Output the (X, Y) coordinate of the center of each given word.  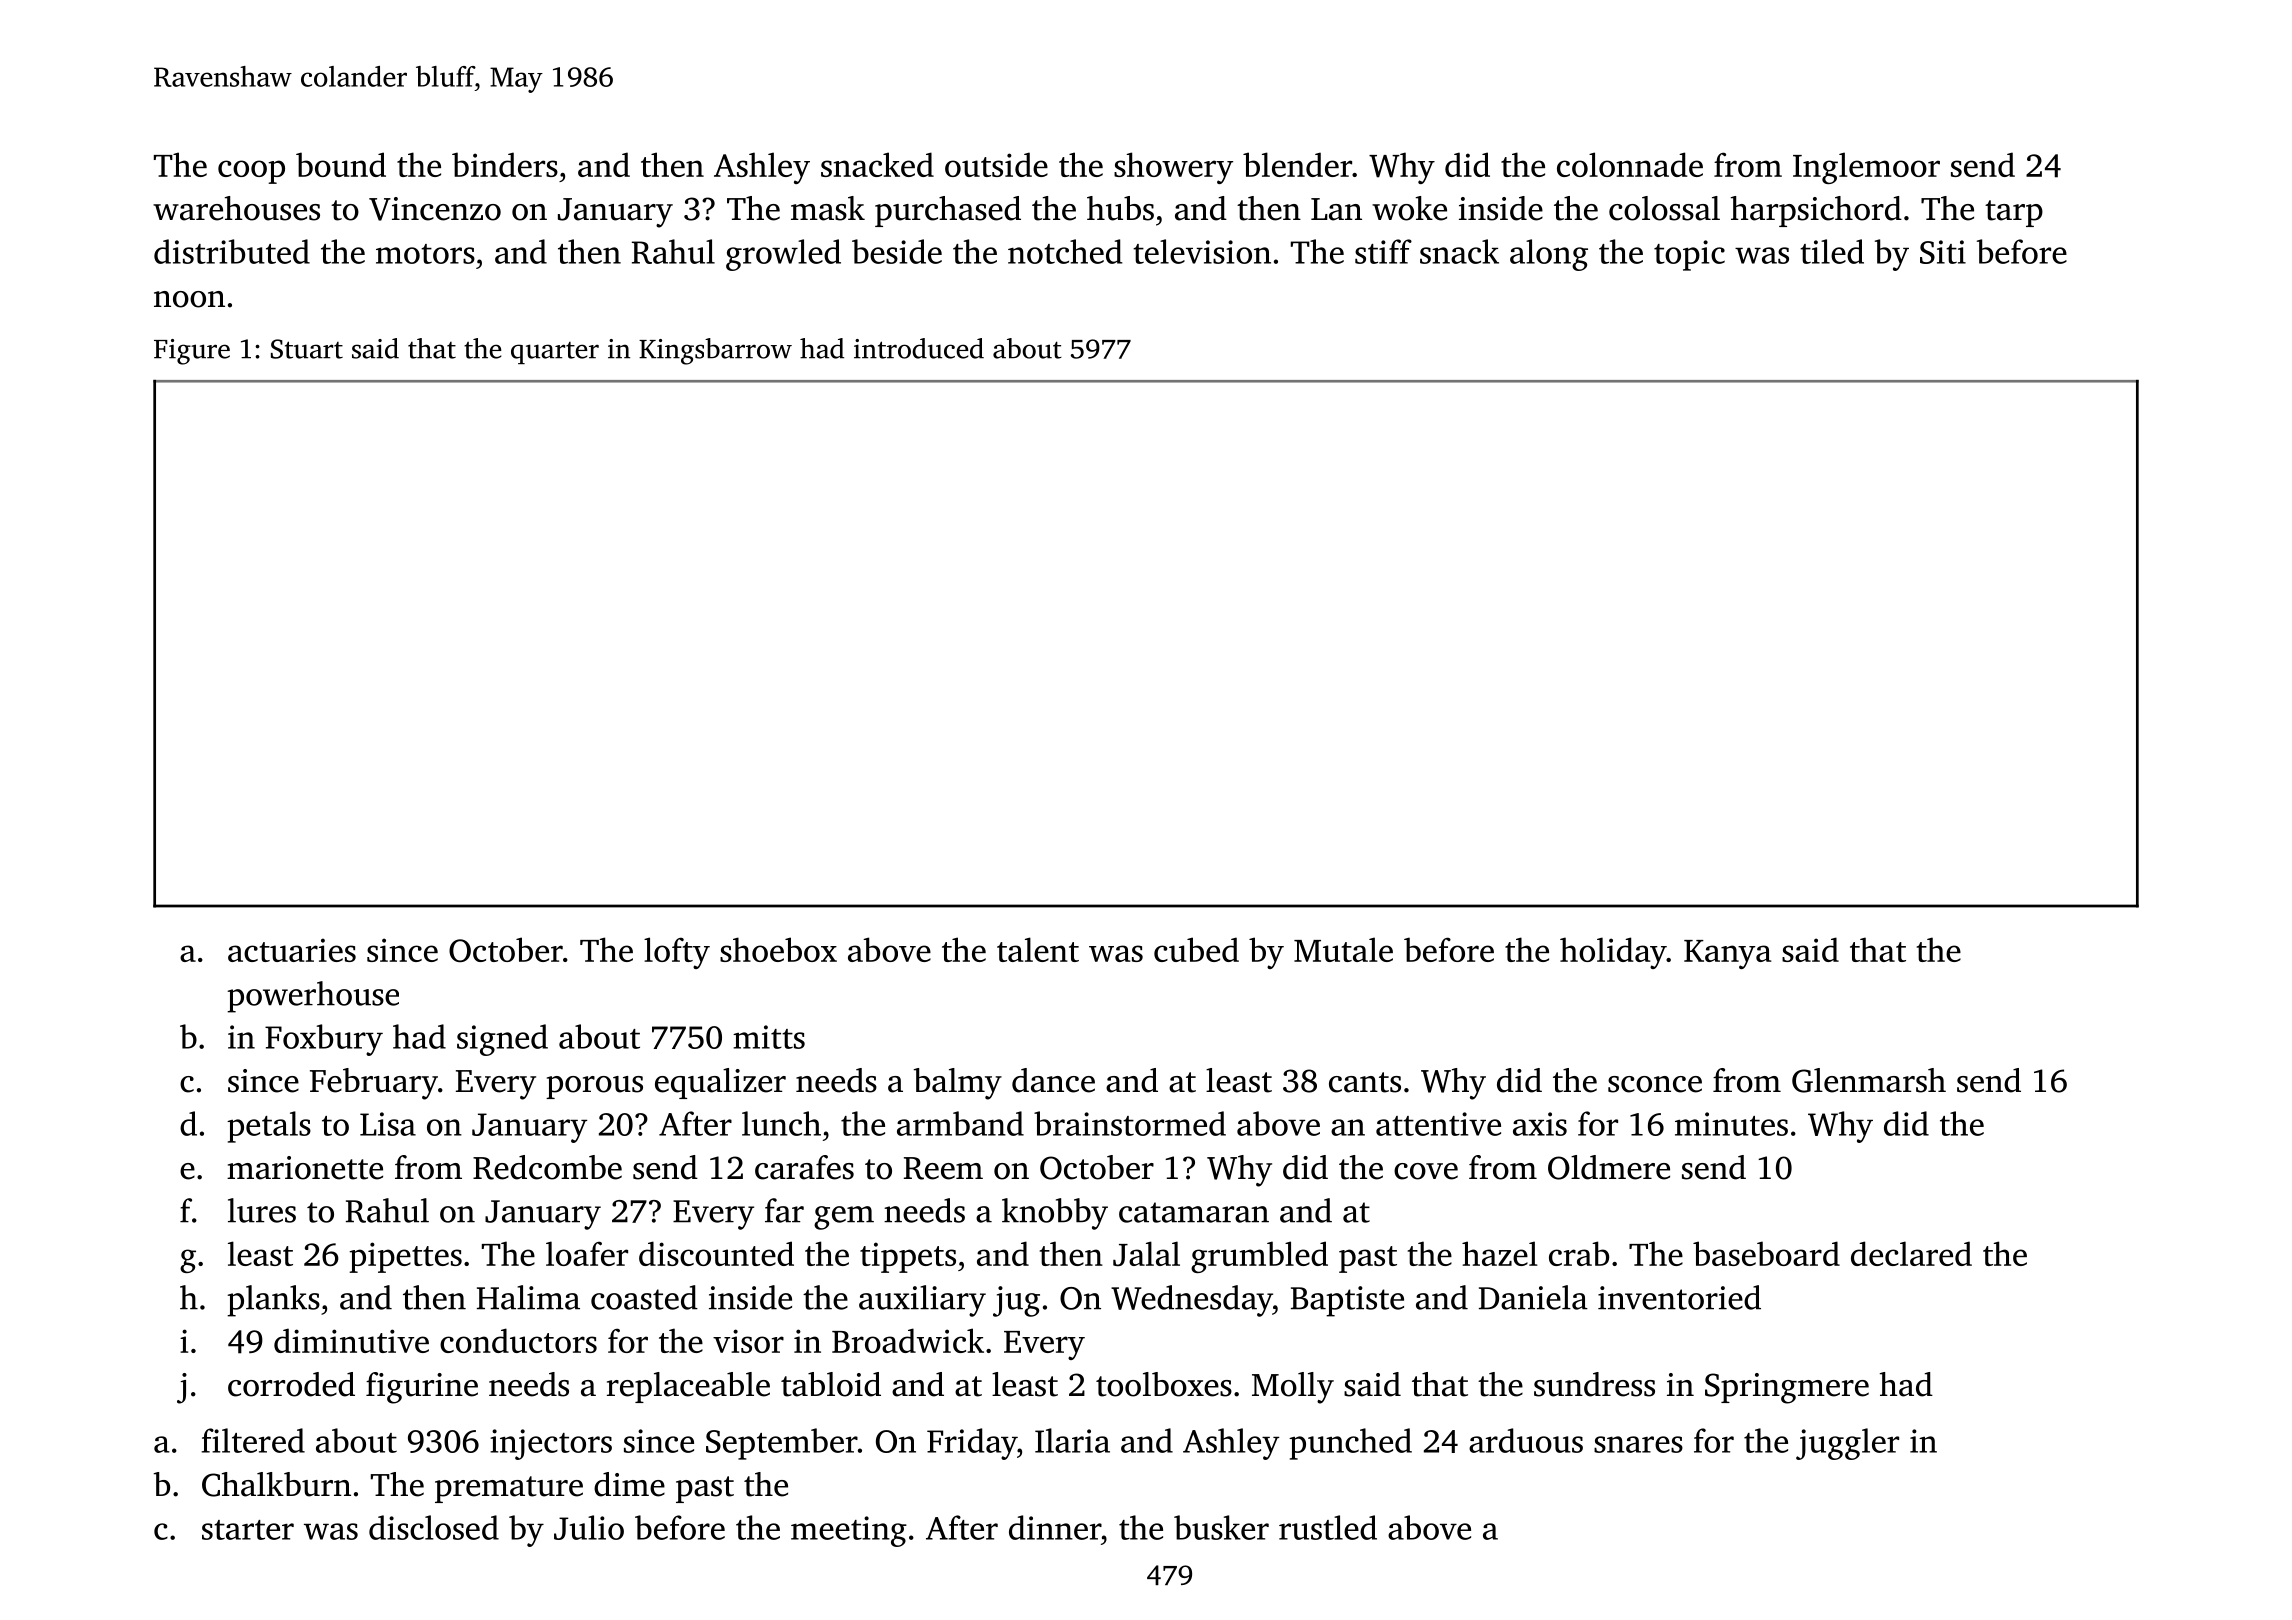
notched (1065, 251)
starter (248, 1530)
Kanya (1727, 954)
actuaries (292, 950)
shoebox (778, 949)
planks (273, 1301)
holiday (1613, 953)
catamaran (1194, 1212)
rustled (1328, 1527)
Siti (1943, 252)
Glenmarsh (1869, 1080)
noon (189, 299)
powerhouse (313, 997)
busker (1221, 1527)
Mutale (1343, 949)
